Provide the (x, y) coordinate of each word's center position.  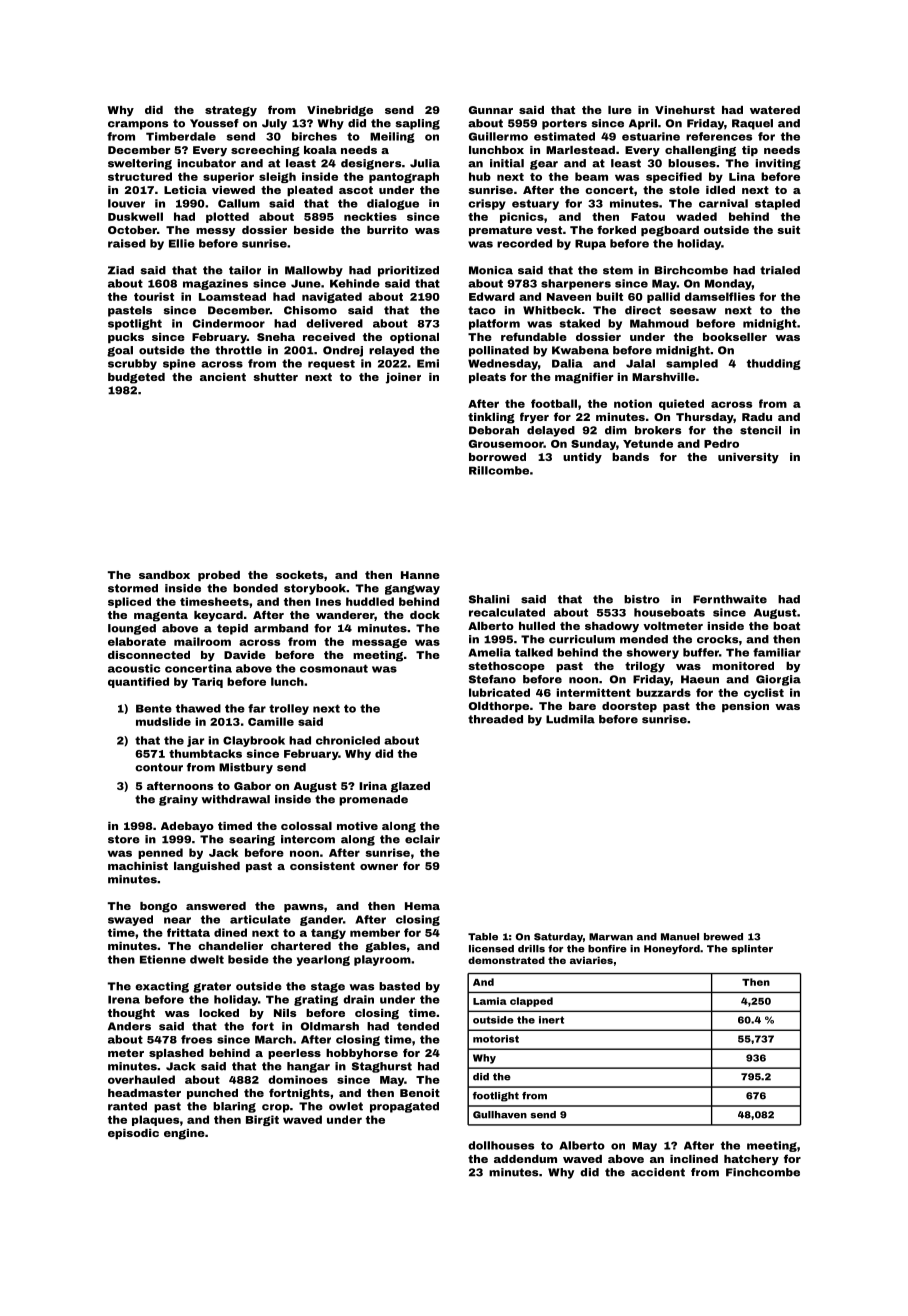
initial (507, 163)
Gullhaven (500, 1115)
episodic (133, 1134)
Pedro (721, 443)
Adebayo (187, 827)
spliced (129, 602)
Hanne (420, 575)
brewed (723, 937)
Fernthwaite (730, 599)
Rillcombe (499, 470)
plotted (227, 217)
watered (775, 110)
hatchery (751, 1160)
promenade (373, 800)
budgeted (136, 378)
